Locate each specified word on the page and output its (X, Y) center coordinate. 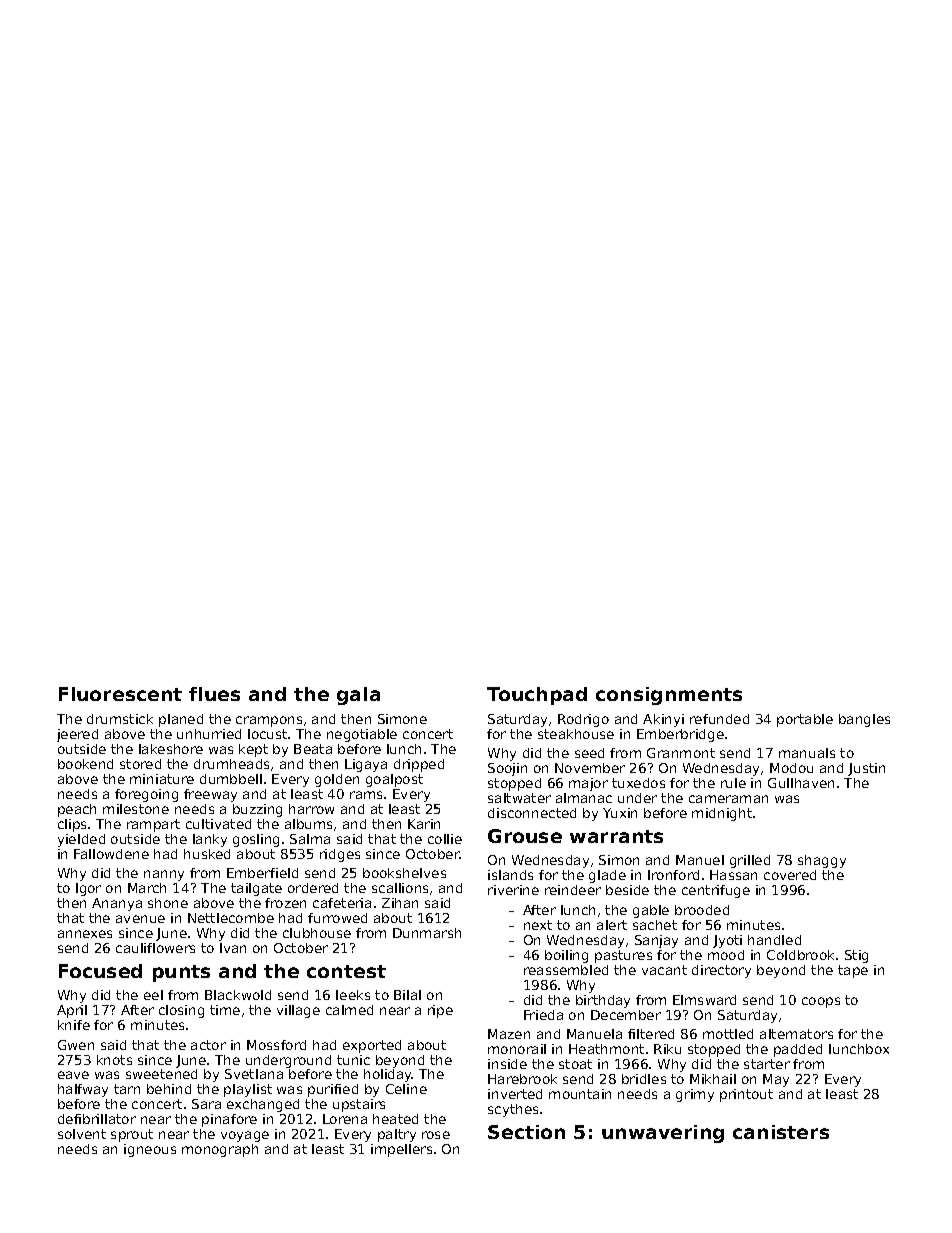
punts (181, 973)
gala (358, 696)
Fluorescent (120, 694)
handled (774, 940)
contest (346, 971)
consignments (669, 696)
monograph (220, 1150)
